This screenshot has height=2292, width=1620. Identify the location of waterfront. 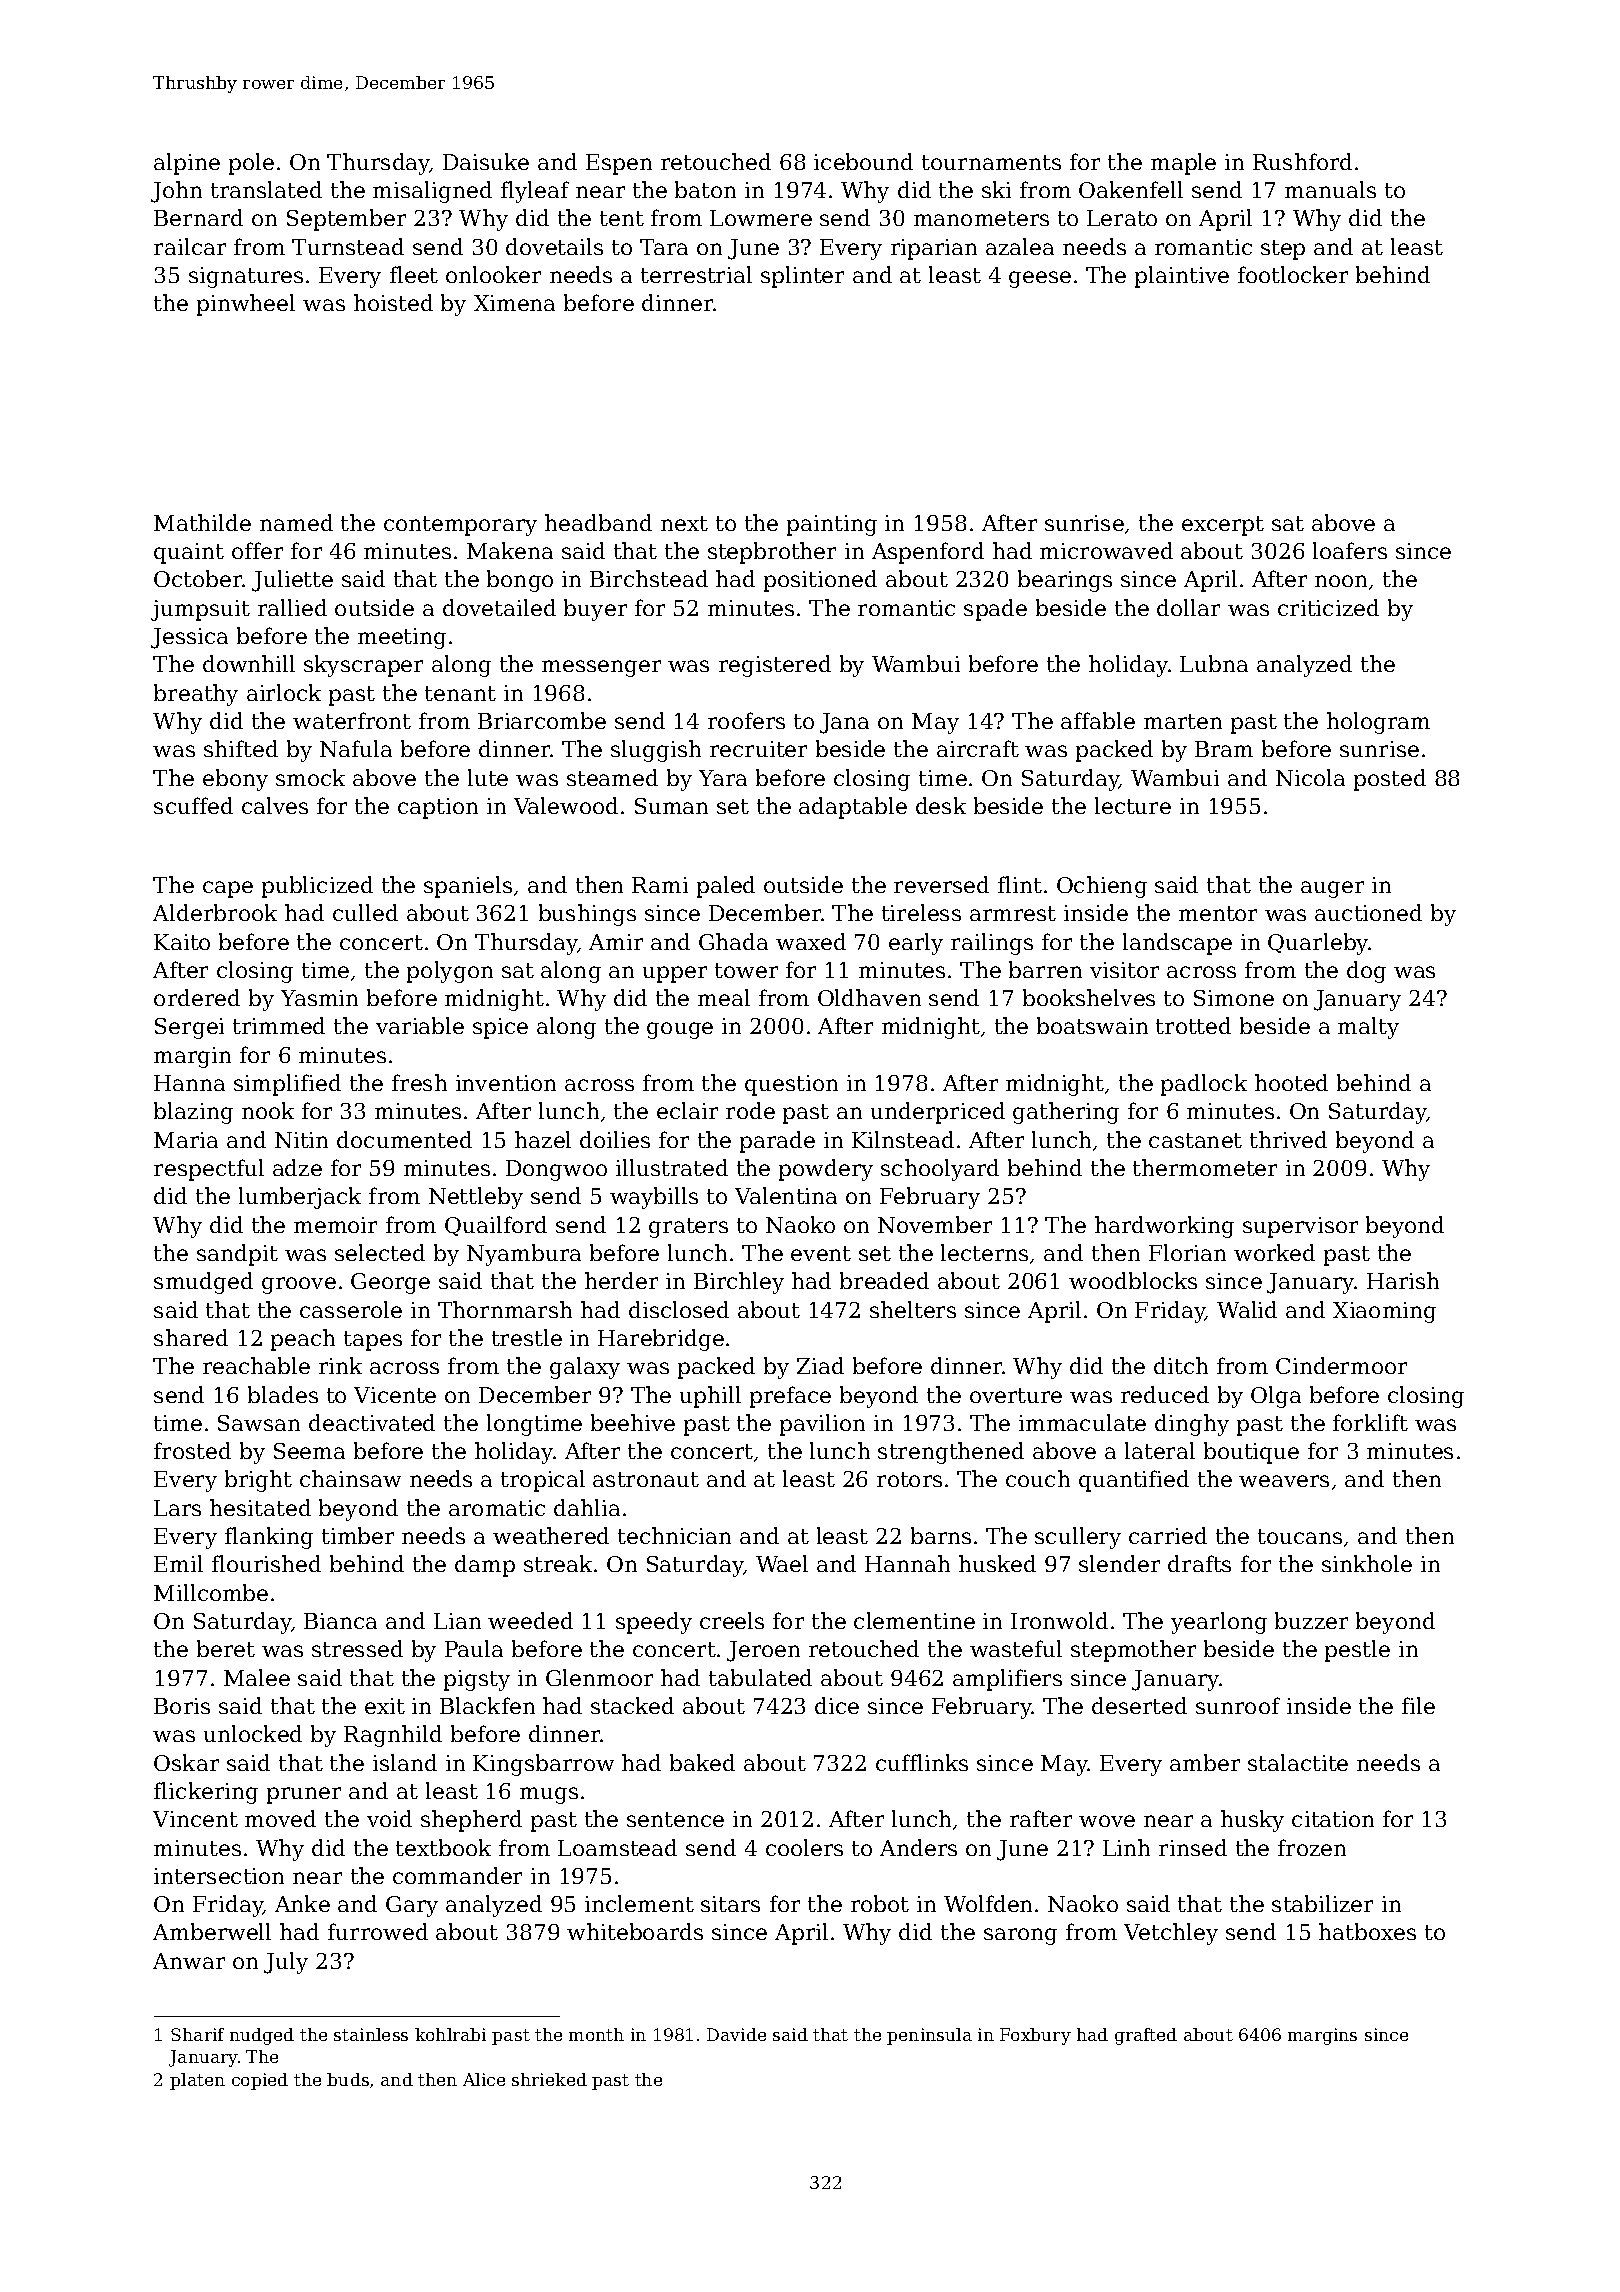
(352, 720).
